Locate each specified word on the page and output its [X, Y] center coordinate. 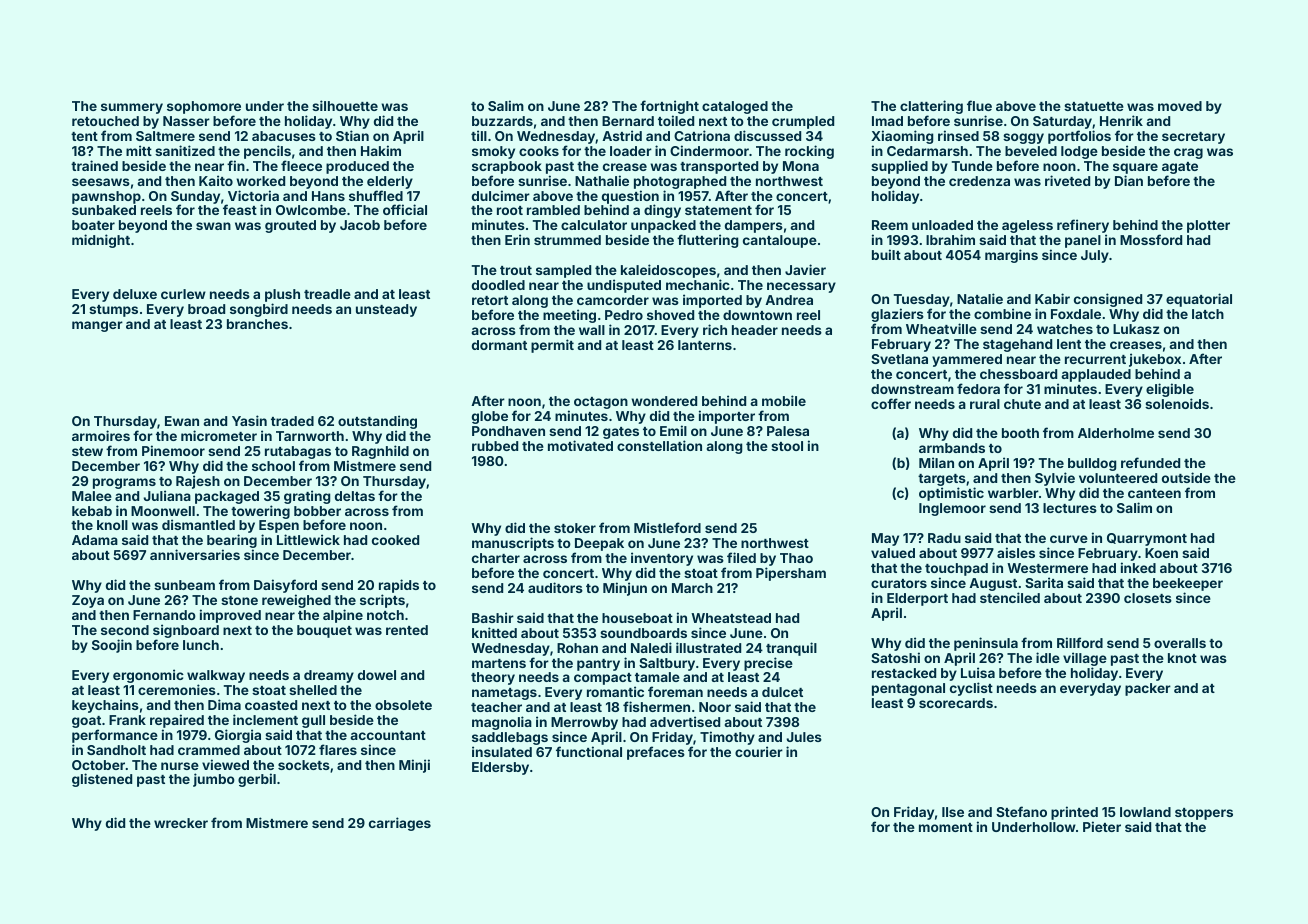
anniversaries [195, 554]
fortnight [669, 107]
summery [132, 108]
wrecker [181, 823]
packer [1148, 689]
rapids [399, 586]
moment [946, 827]
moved [1180, 106]
